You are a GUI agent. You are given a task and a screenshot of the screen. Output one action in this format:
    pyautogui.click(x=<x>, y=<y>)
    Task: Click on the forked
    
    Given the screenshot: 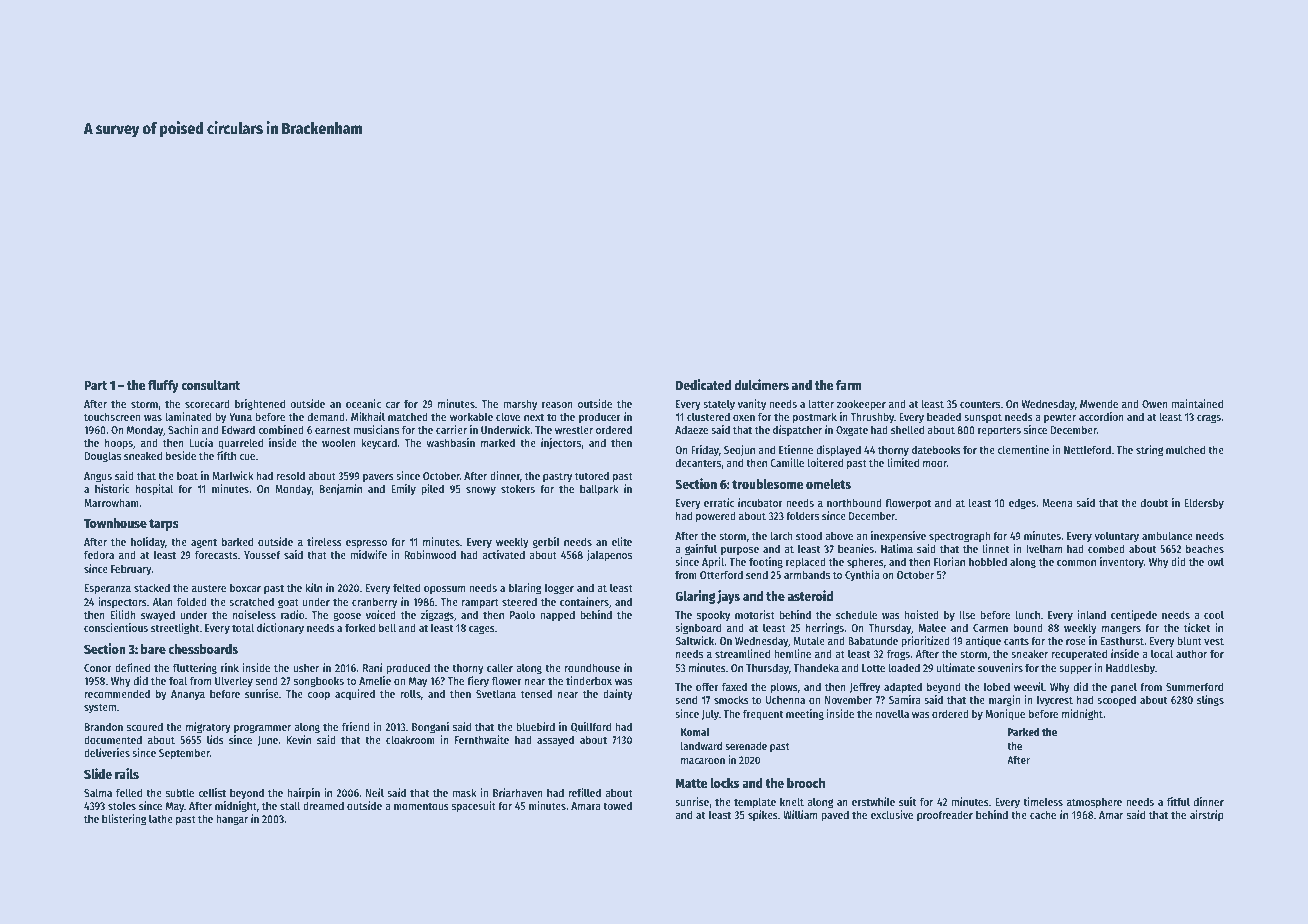 What is the action you would take?
    pyautogui.click(x=360, y=627)
